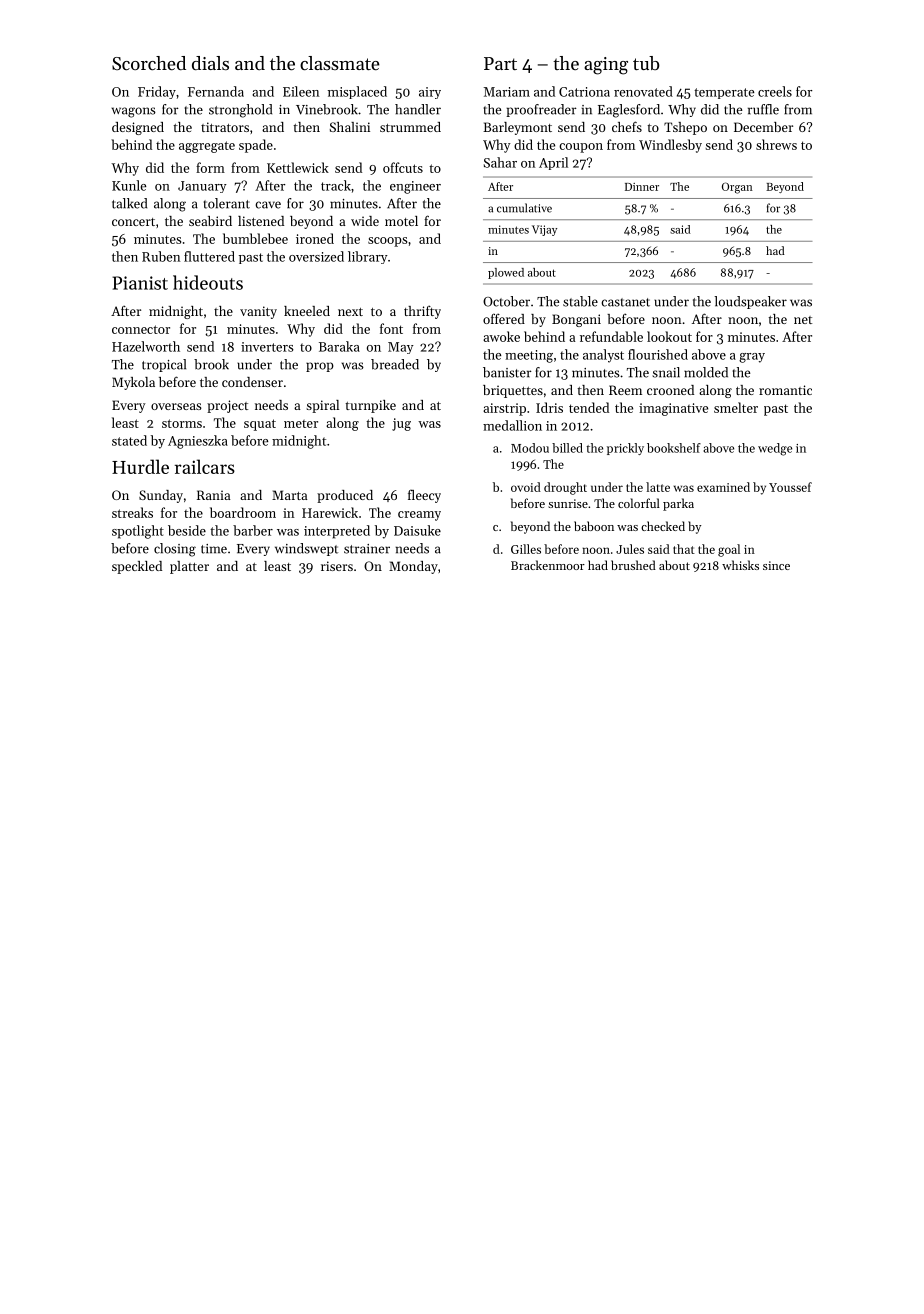 The height and width of the screenshot is (1314, 924). Describe the element at coordinates (737, 188) in the screenshot. I see `Organ` at that location.
